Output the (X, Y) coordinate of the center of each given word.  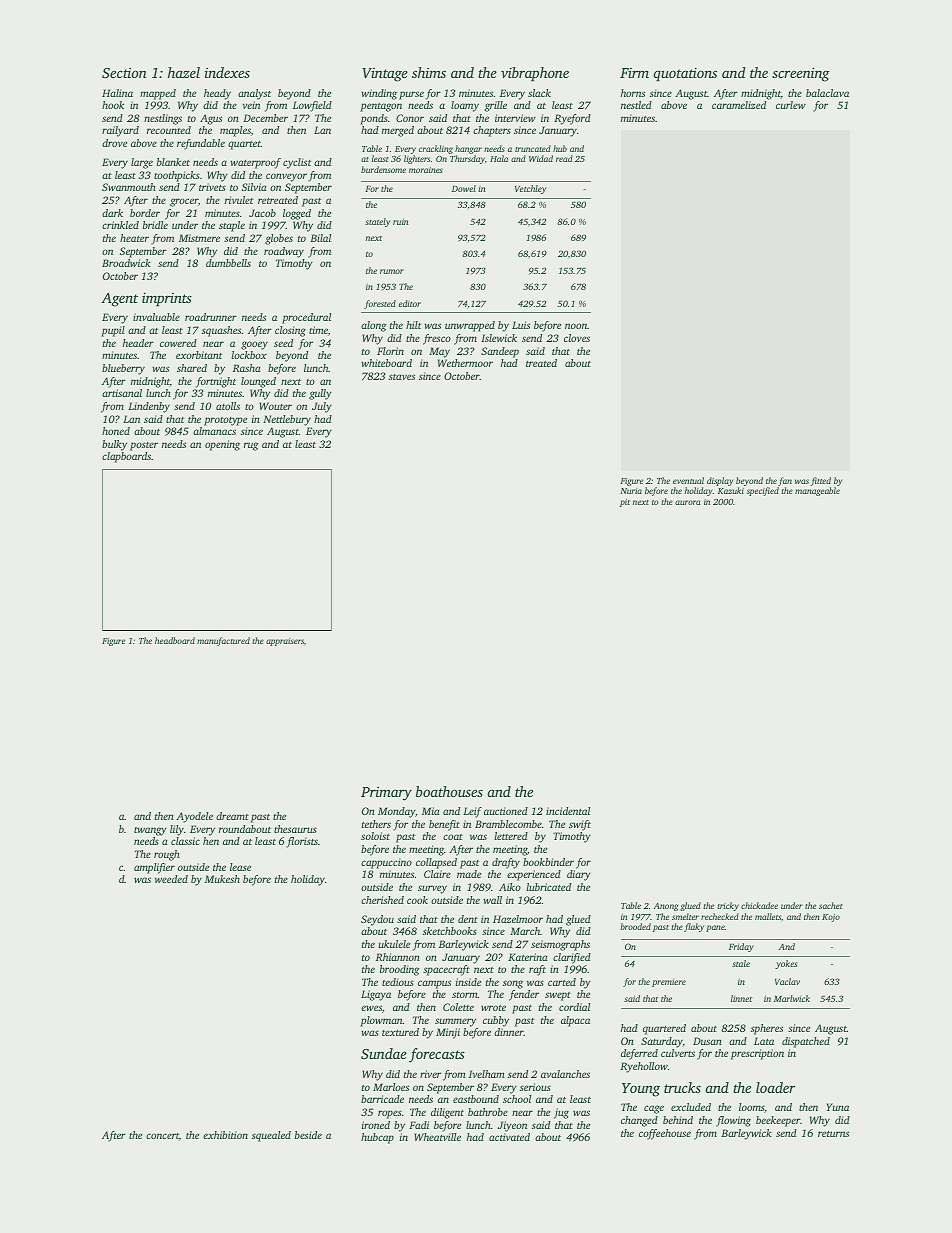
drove (114, 143)
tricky (728, 906)
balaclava (827, 93)
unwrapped (470, 326)
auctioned (506, 811)
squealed (271, 1136)
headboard (175, 640)
